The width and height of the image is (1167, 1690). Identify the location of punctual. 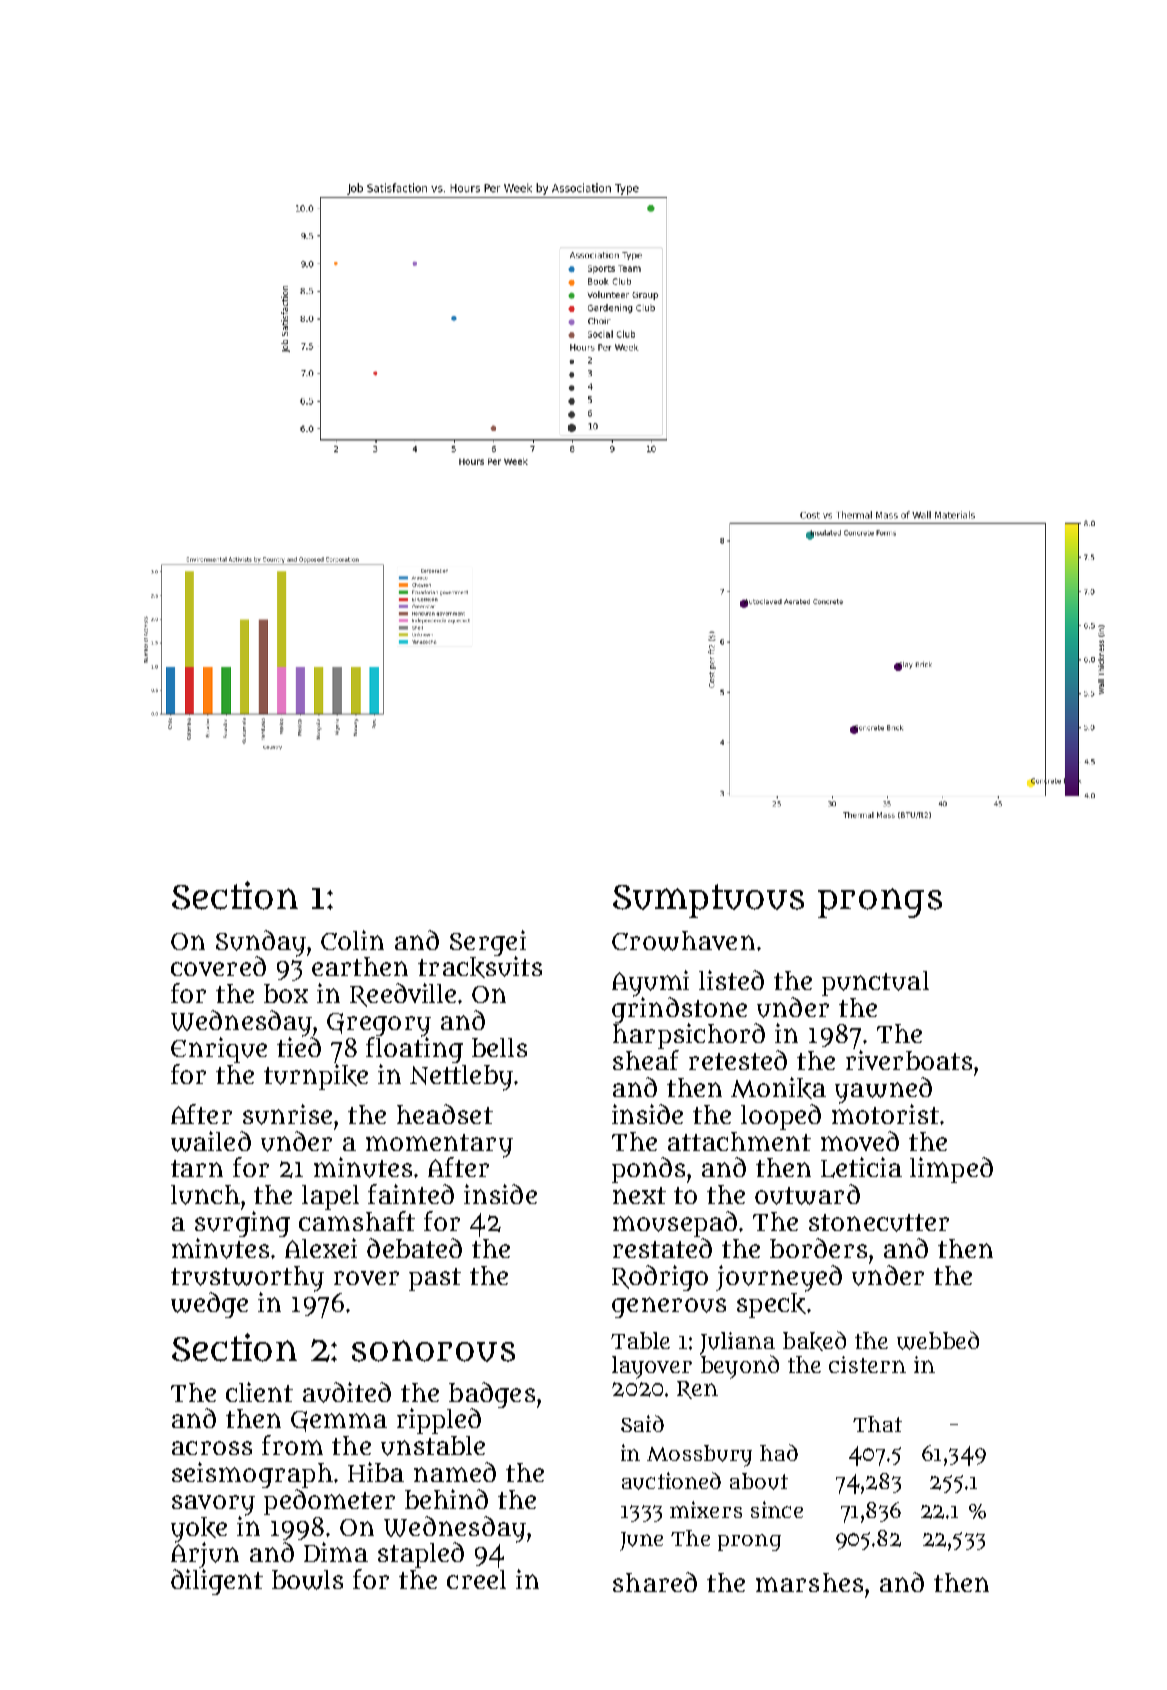
(875, 983).
